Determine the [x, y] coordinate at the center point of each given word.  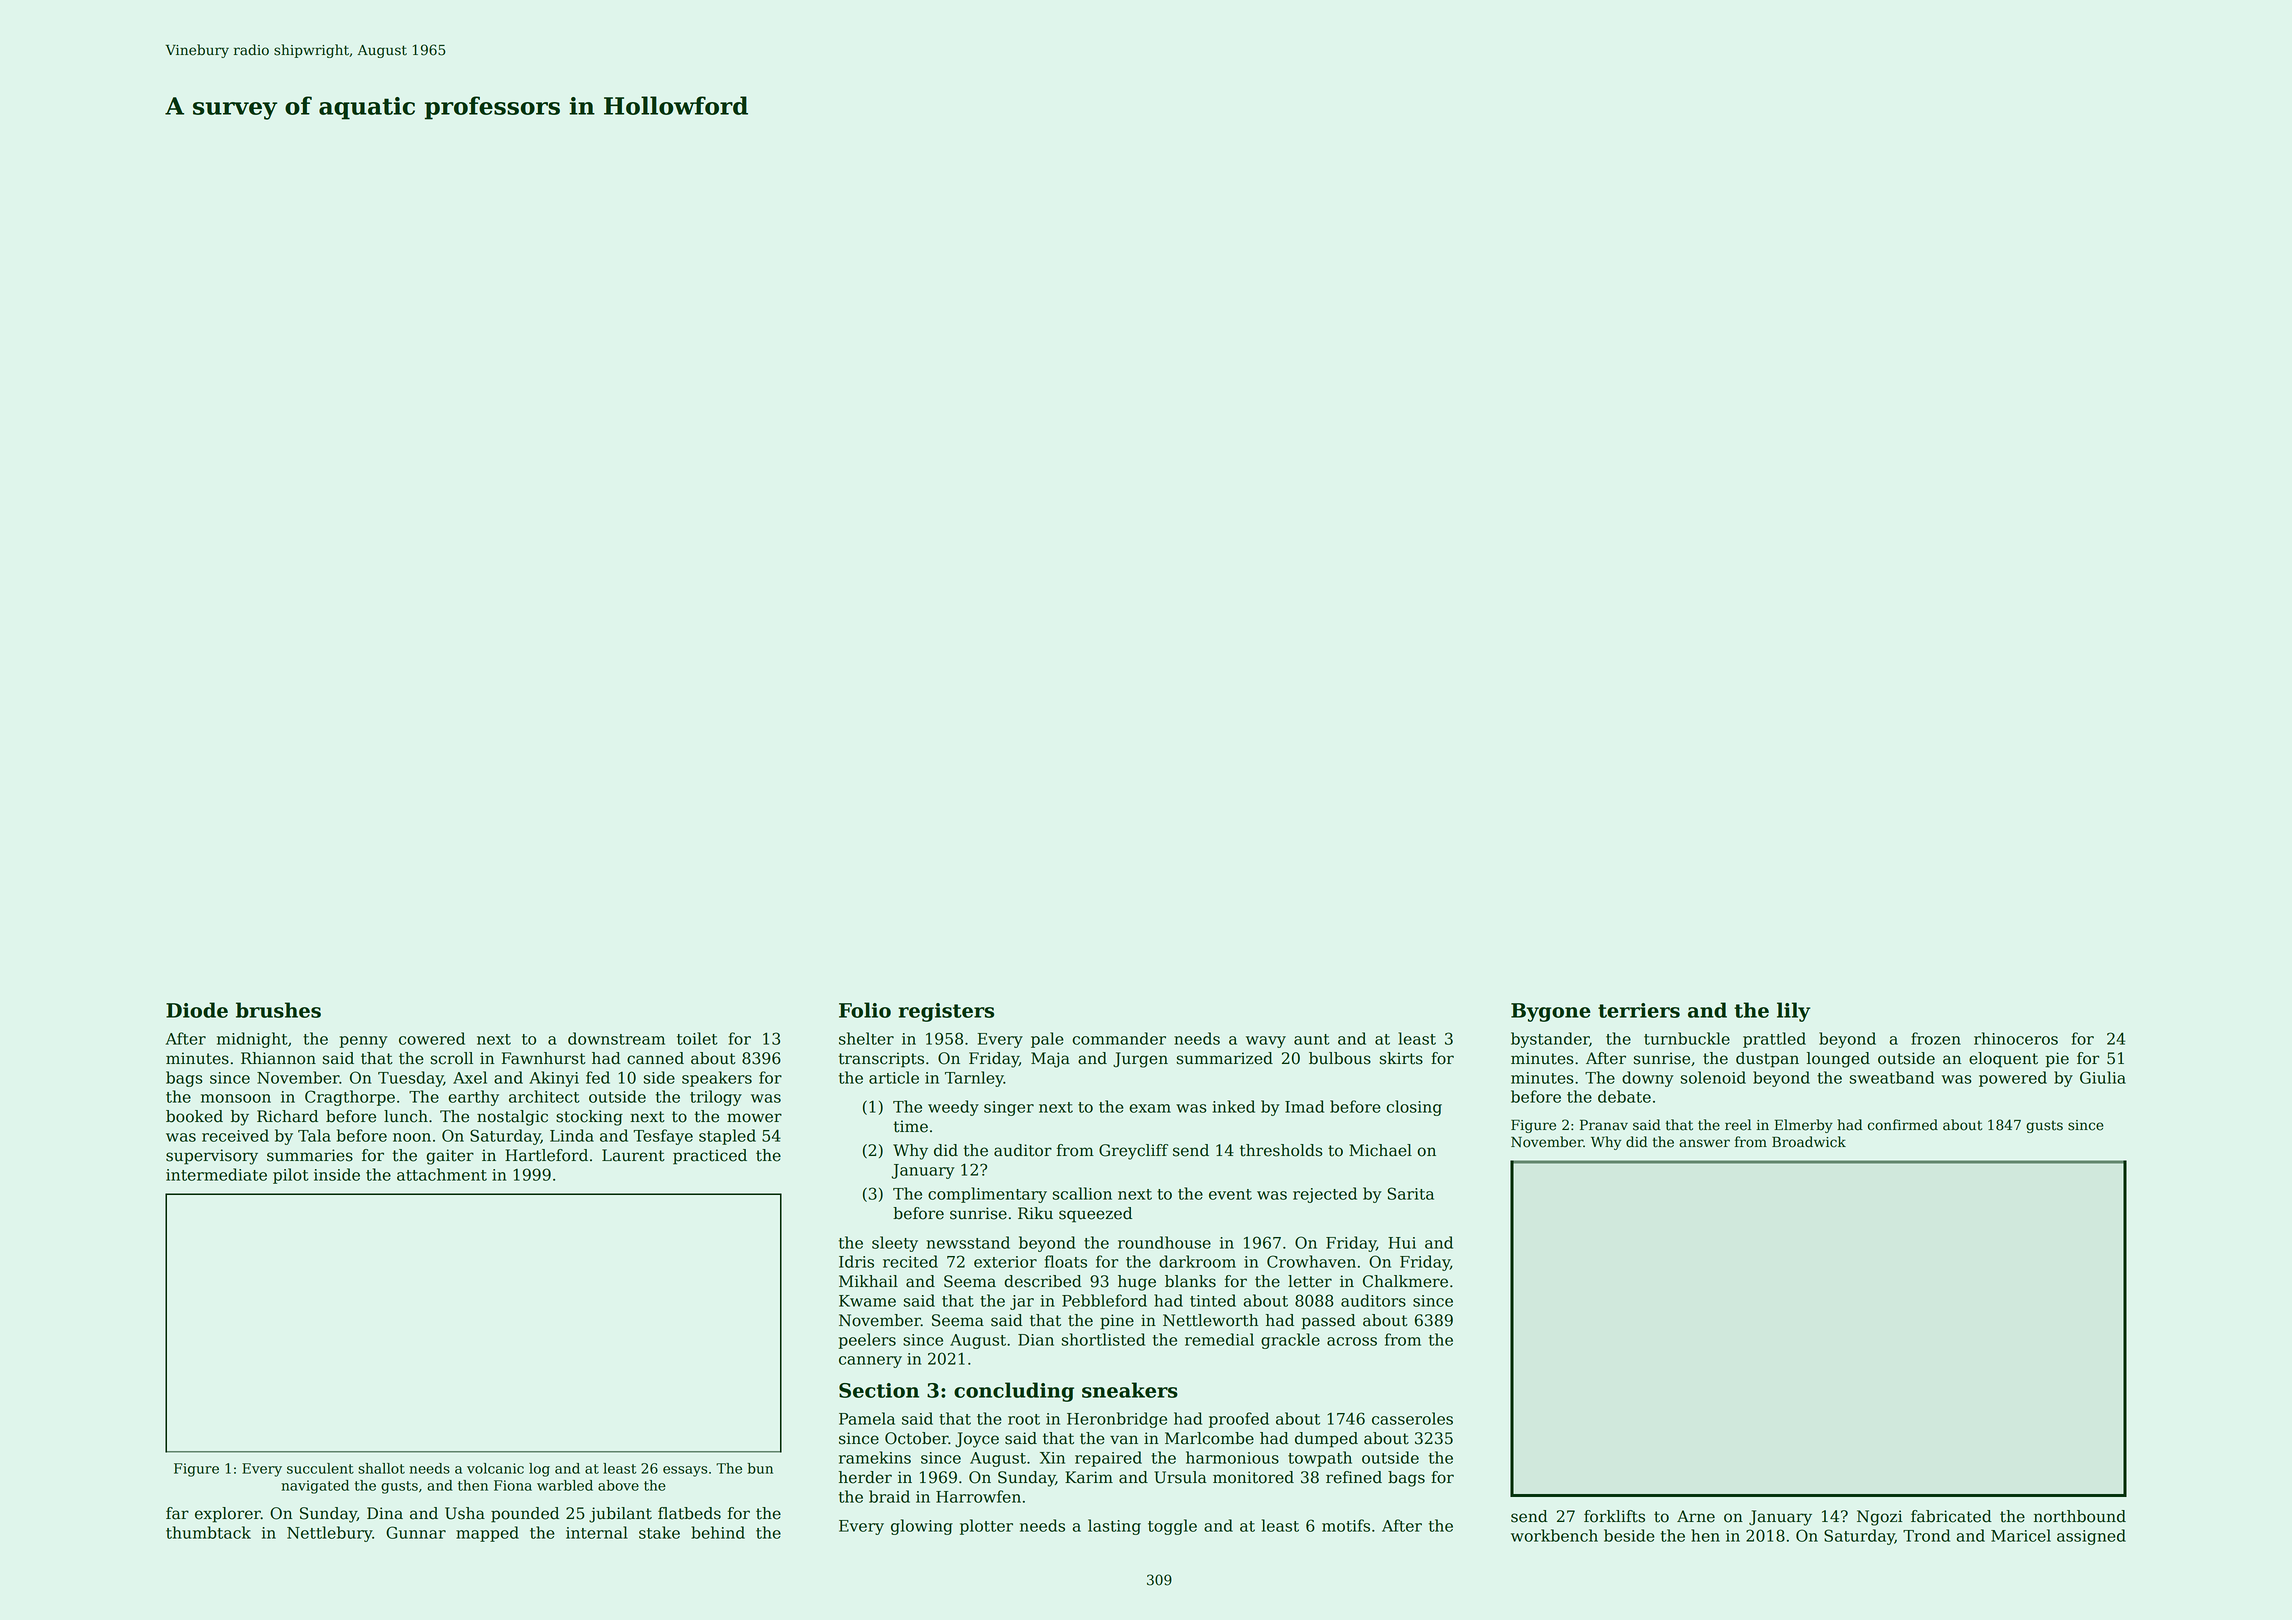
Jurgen [1140, 1060]
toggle [1172, 1527]
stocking [589, 1118]
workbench [1554, 1535]
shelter [866, 1038]
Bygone [1551, 1012]
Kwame [867, 1301]
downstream [616, 1038]
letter [1310, 1281]
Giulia [2103, 1077]
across [1352, 1341]
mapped [487, 1534]
